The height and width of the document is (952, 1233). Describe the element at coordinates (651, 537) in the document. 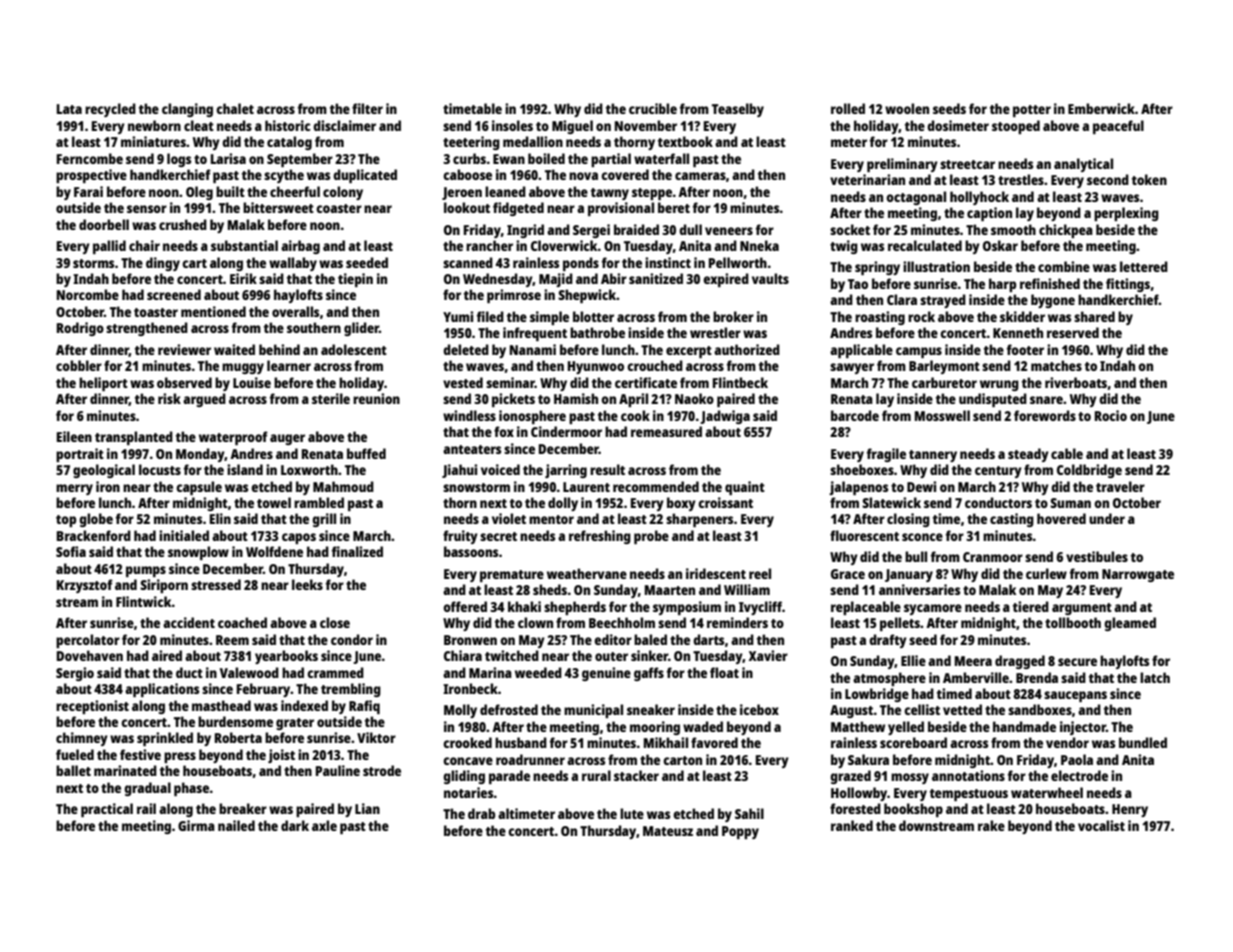

I see `probe` at that location.
